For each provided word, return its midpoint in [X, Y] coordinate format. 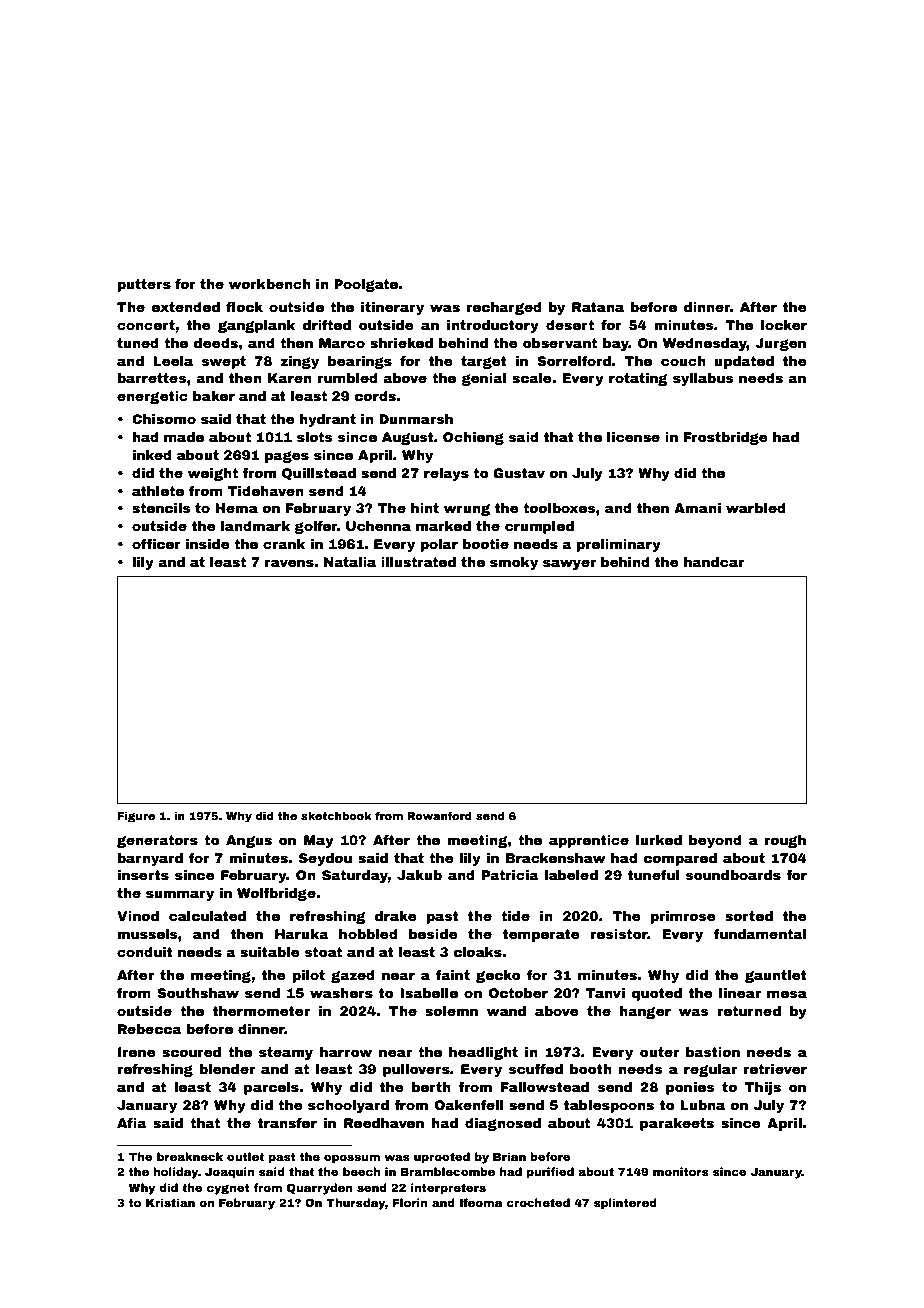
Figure [136, 817]
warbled [756, 508]
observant [560, 343]
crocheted [538, 1202]
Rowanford [439, 815]
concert [146, 325]
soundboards [733, 875]
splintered [625, 1204]
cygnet [228, 1189]
